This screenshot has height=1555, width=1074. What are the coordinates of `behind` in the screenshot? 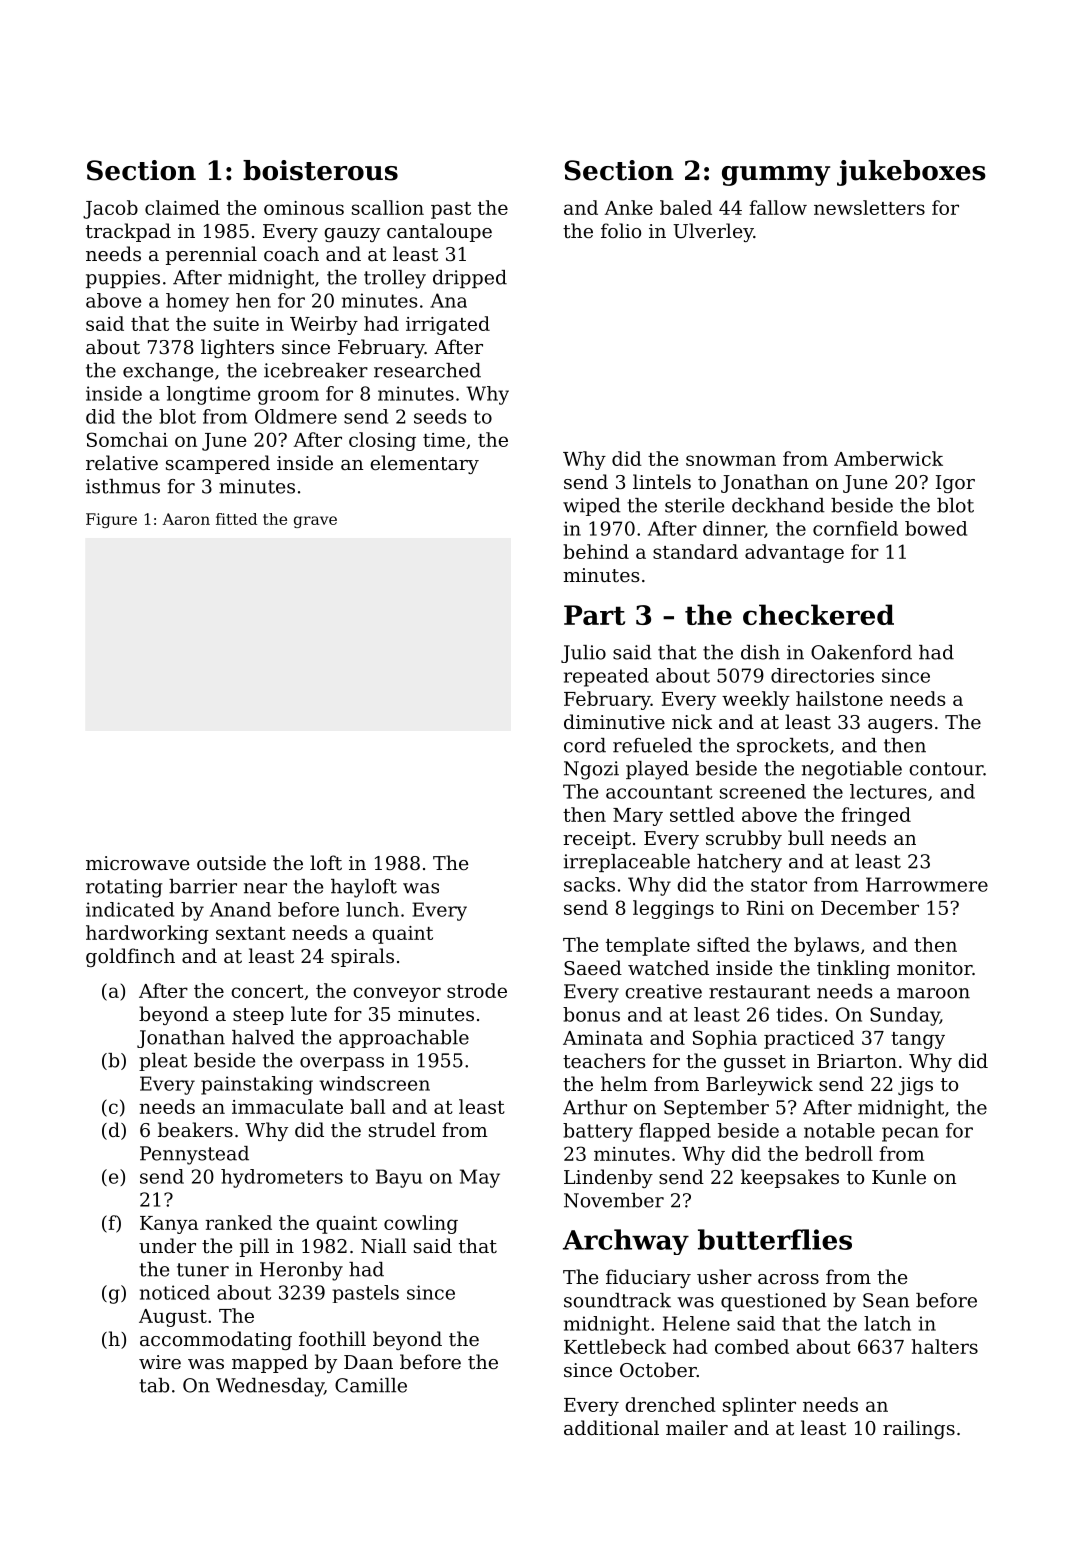 It's located at (596, 551).
